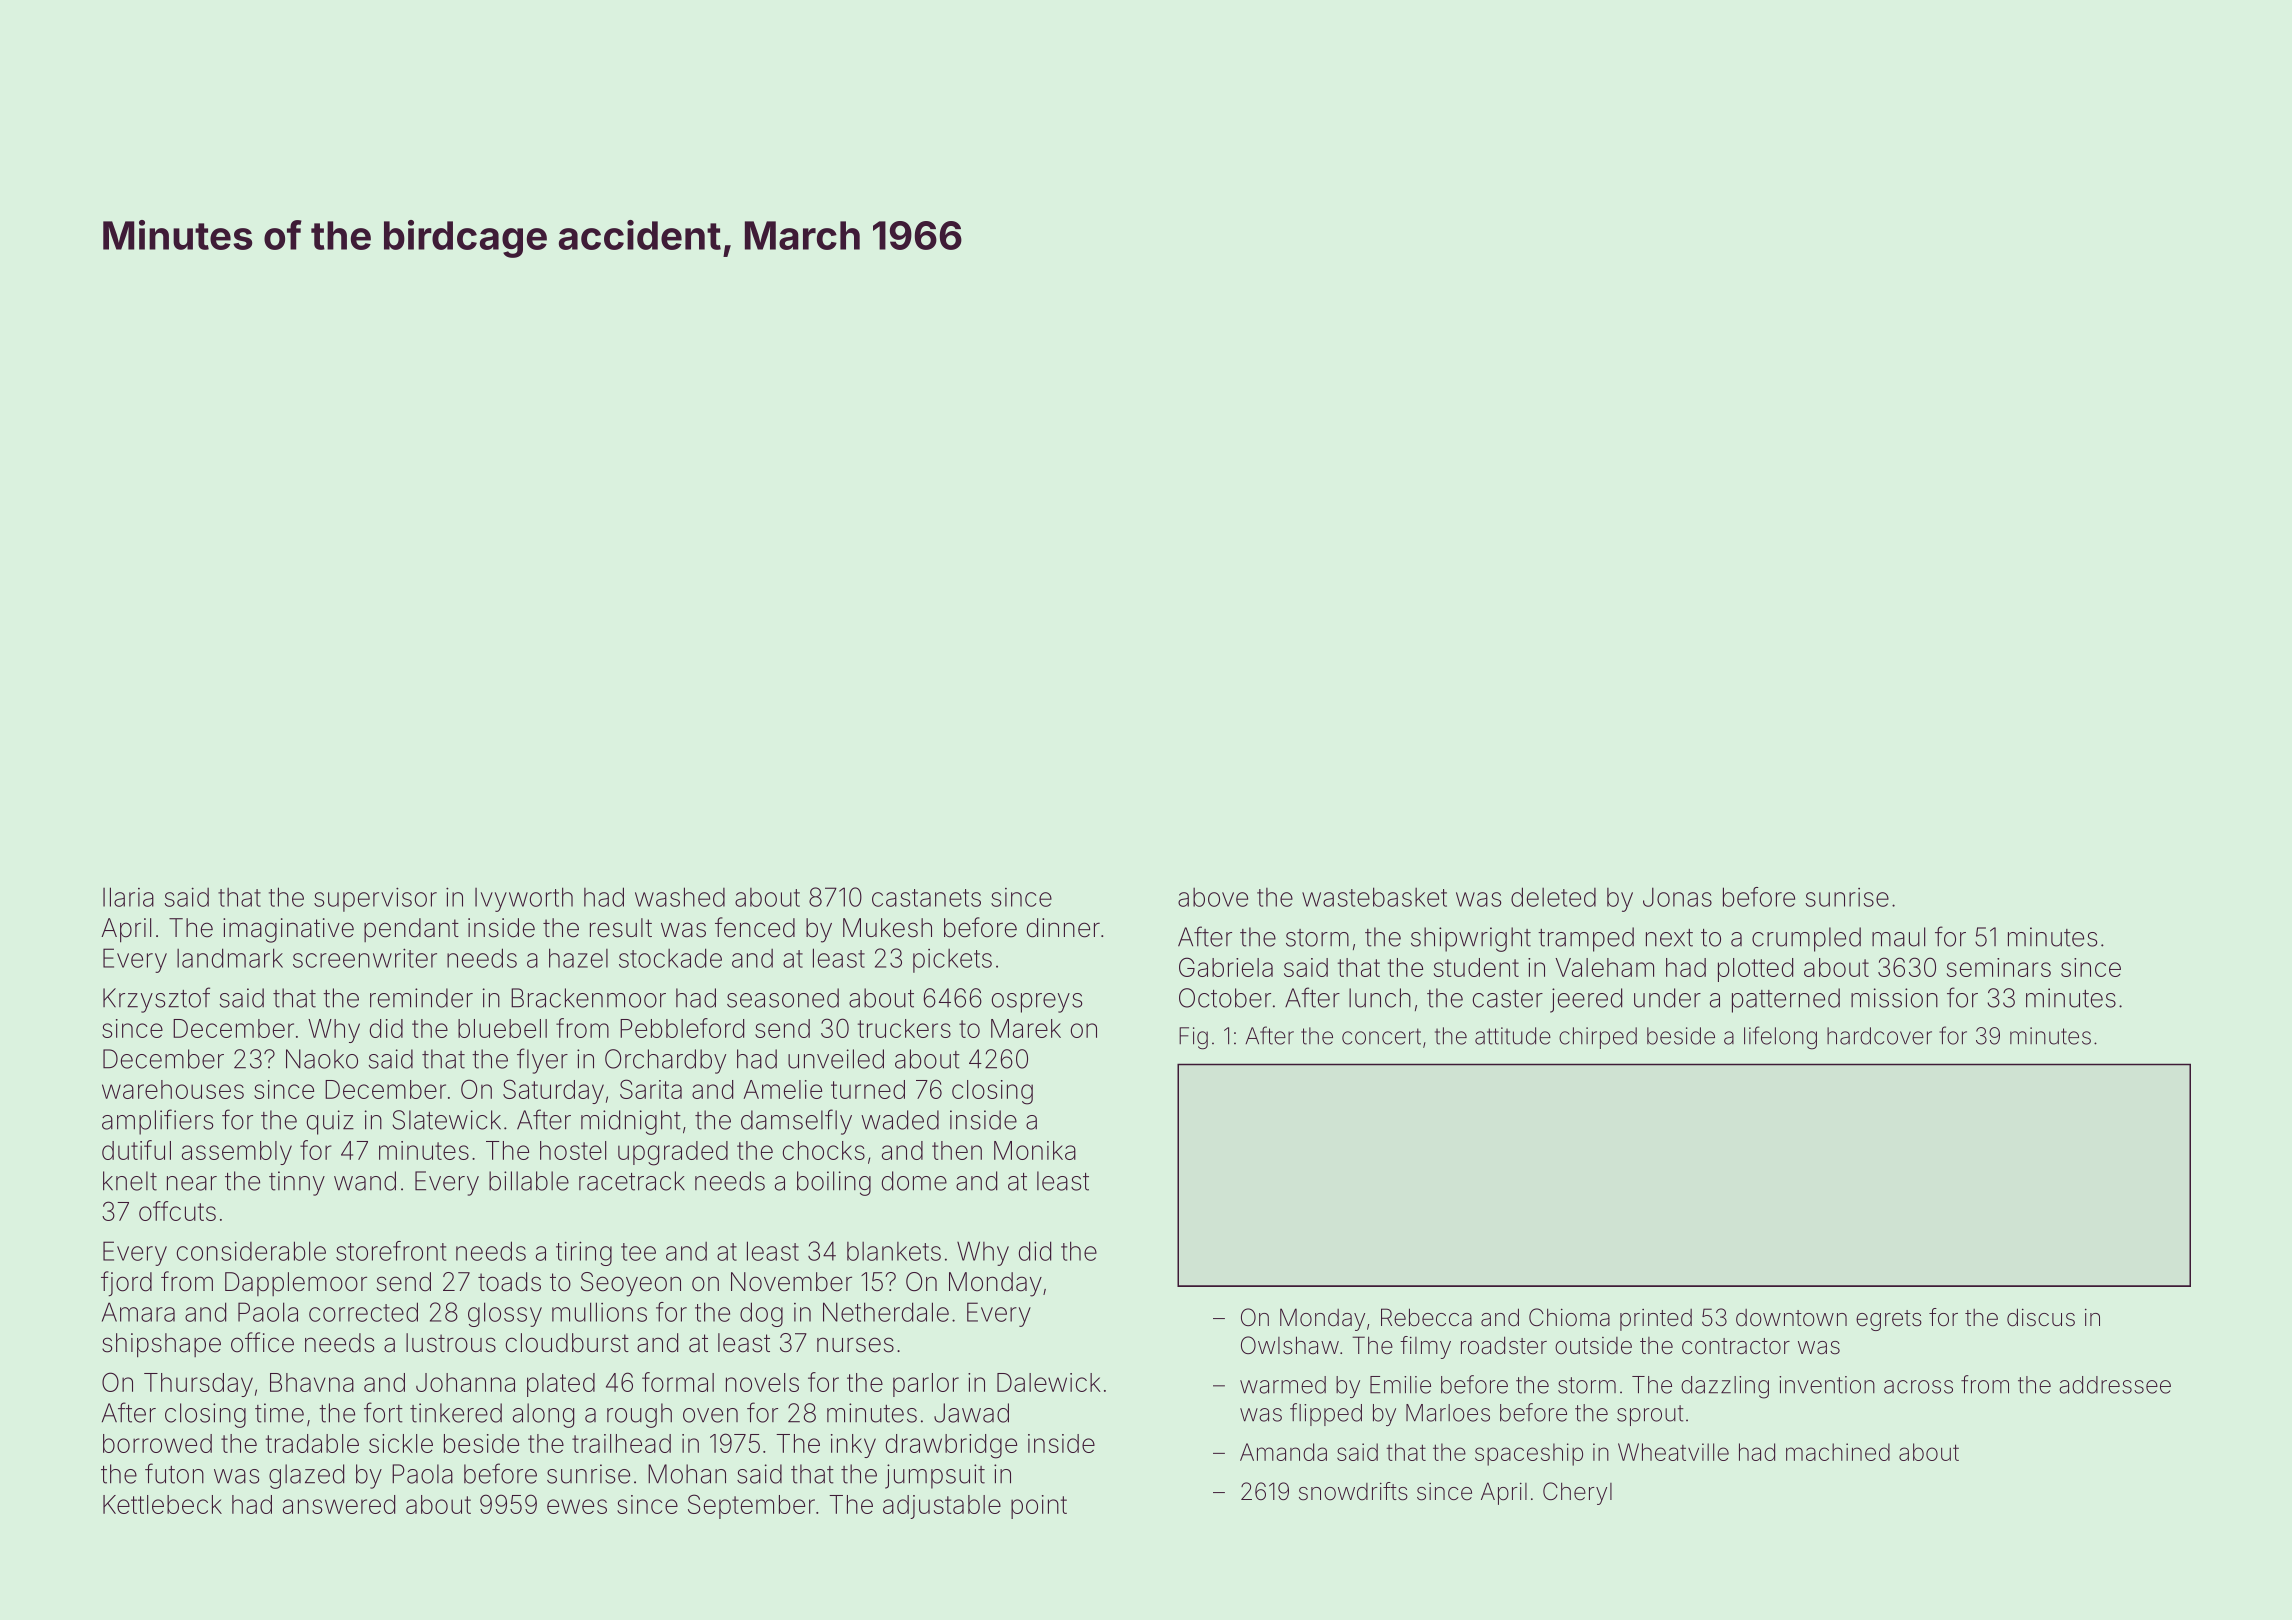  I want to click on concert, so click(1381, 1036).
